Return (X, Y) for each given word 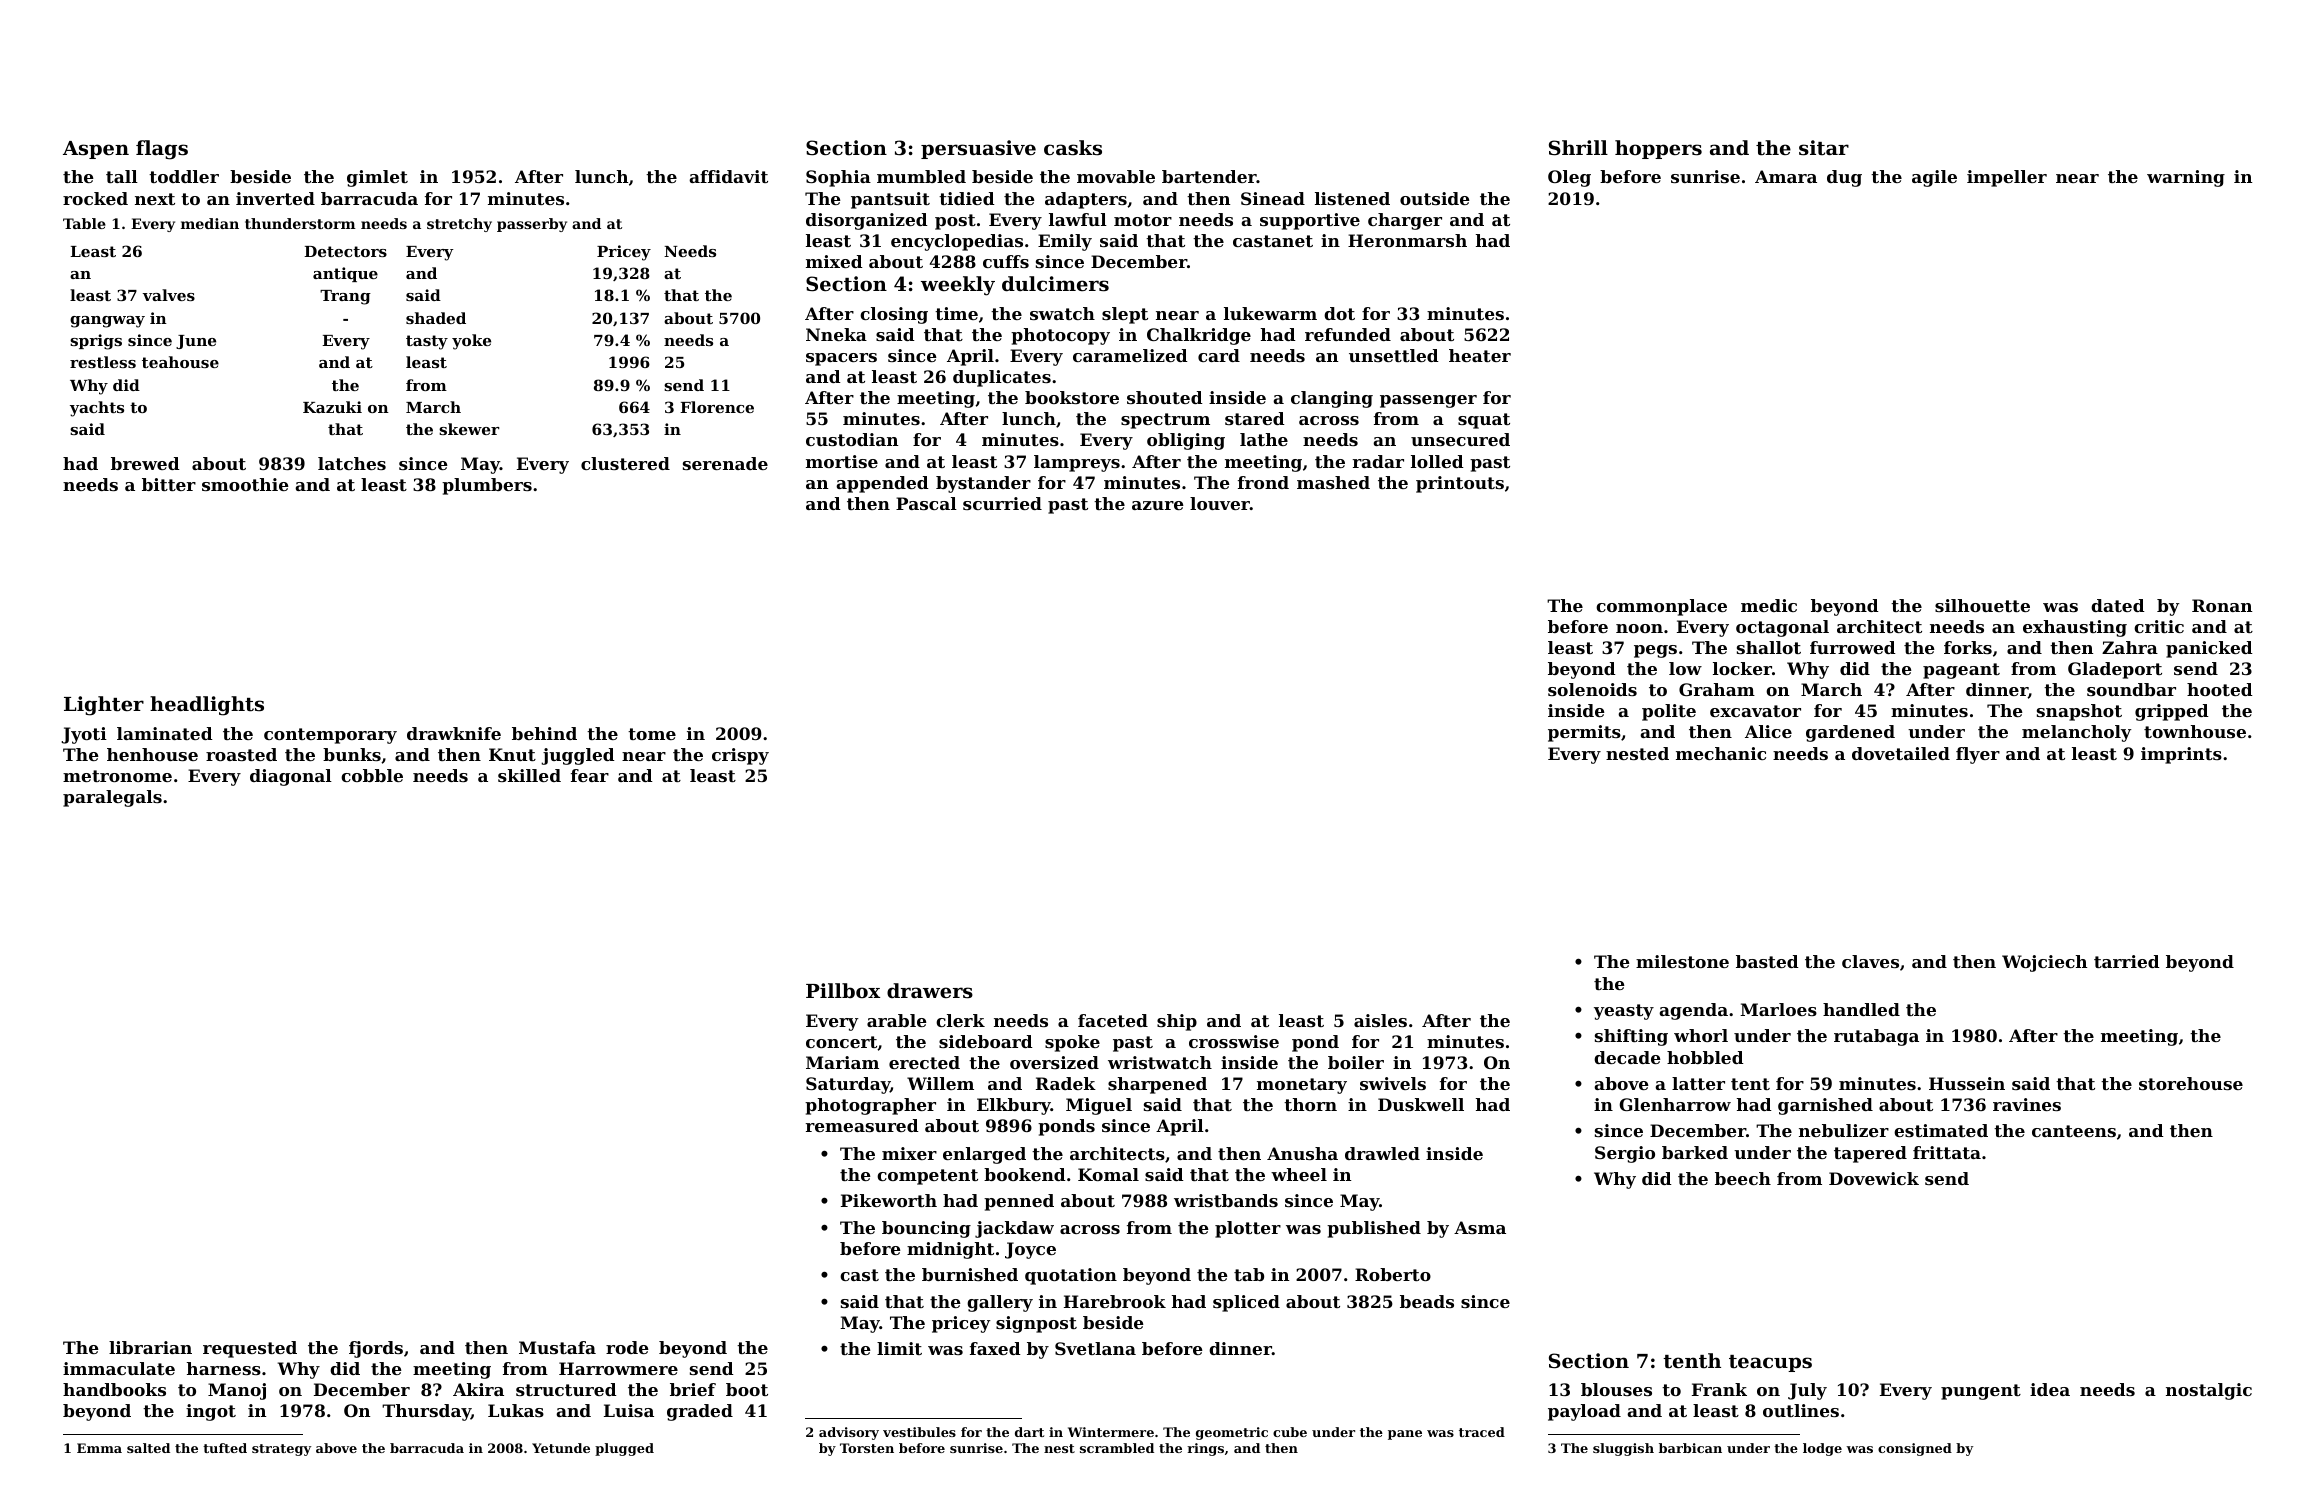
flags (162, 150)
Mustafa (557, 1347)
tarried (2127, 961)
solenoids (1592, 689)
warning (2186, 178)
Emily (1065, 242)
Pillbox (843, 990)
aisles (1380, 1020)
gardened (1850, 733)
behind (544, 733)
